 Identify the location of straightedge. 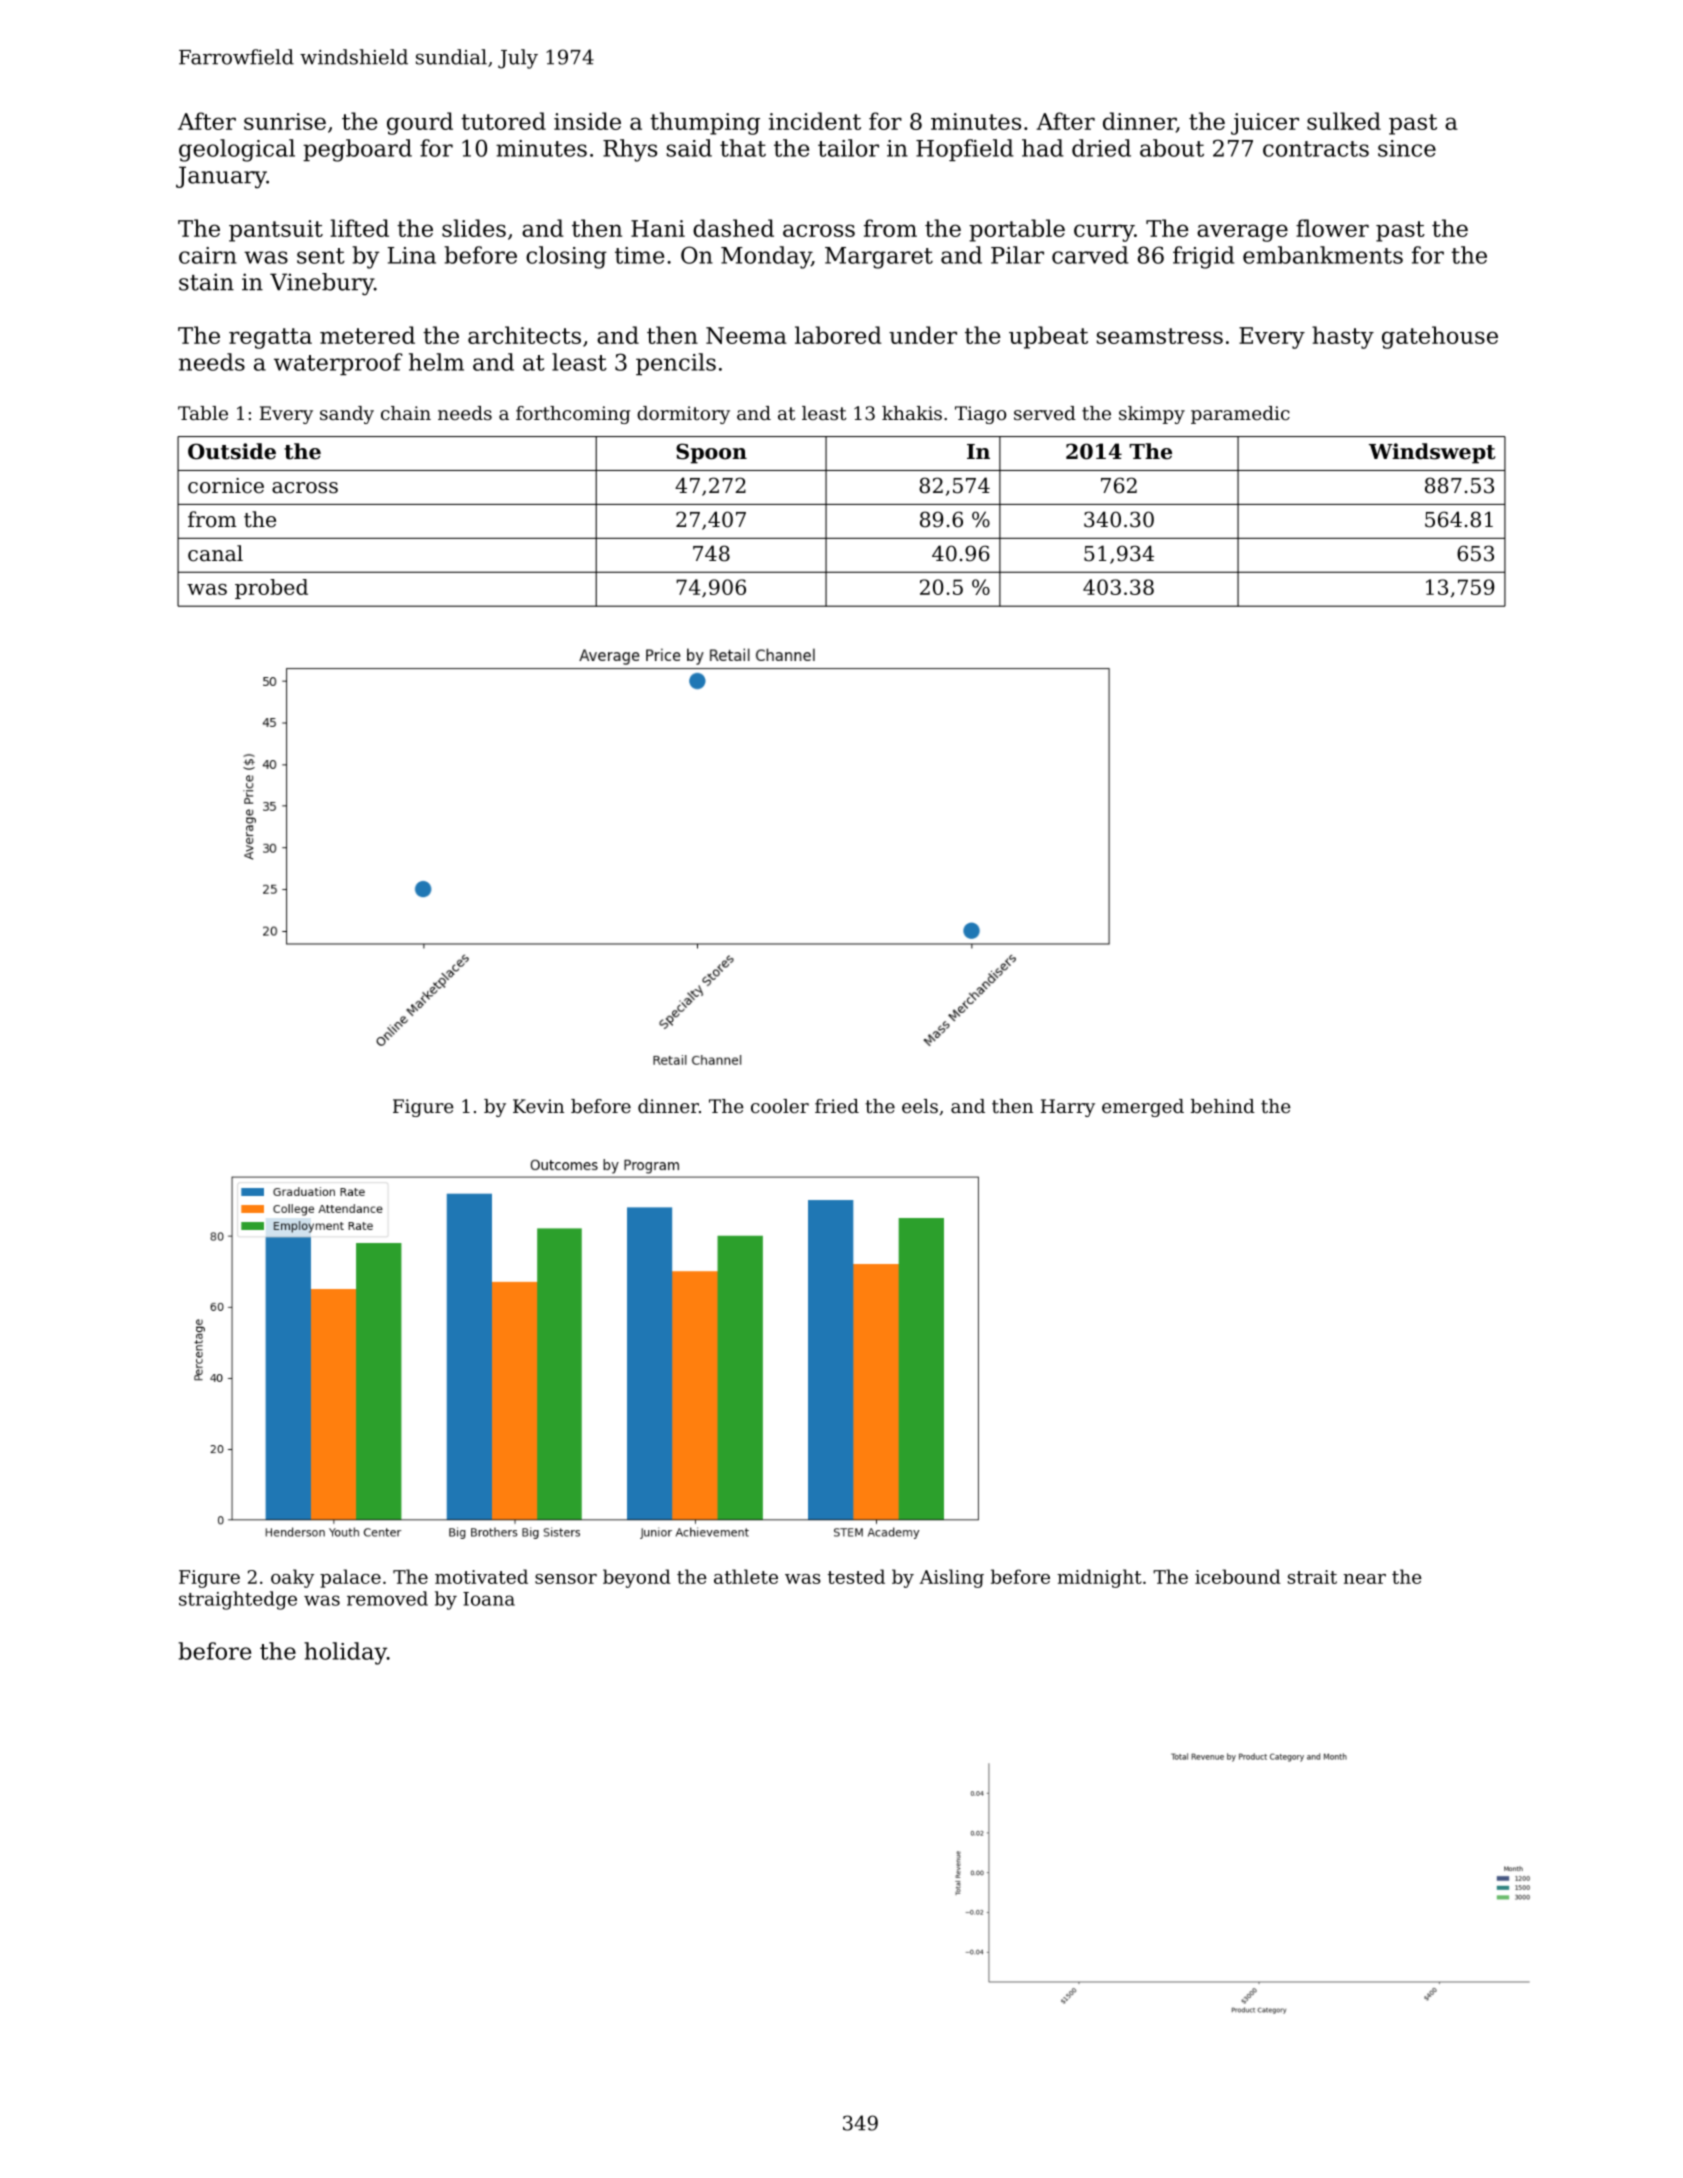
(238, 1600).
